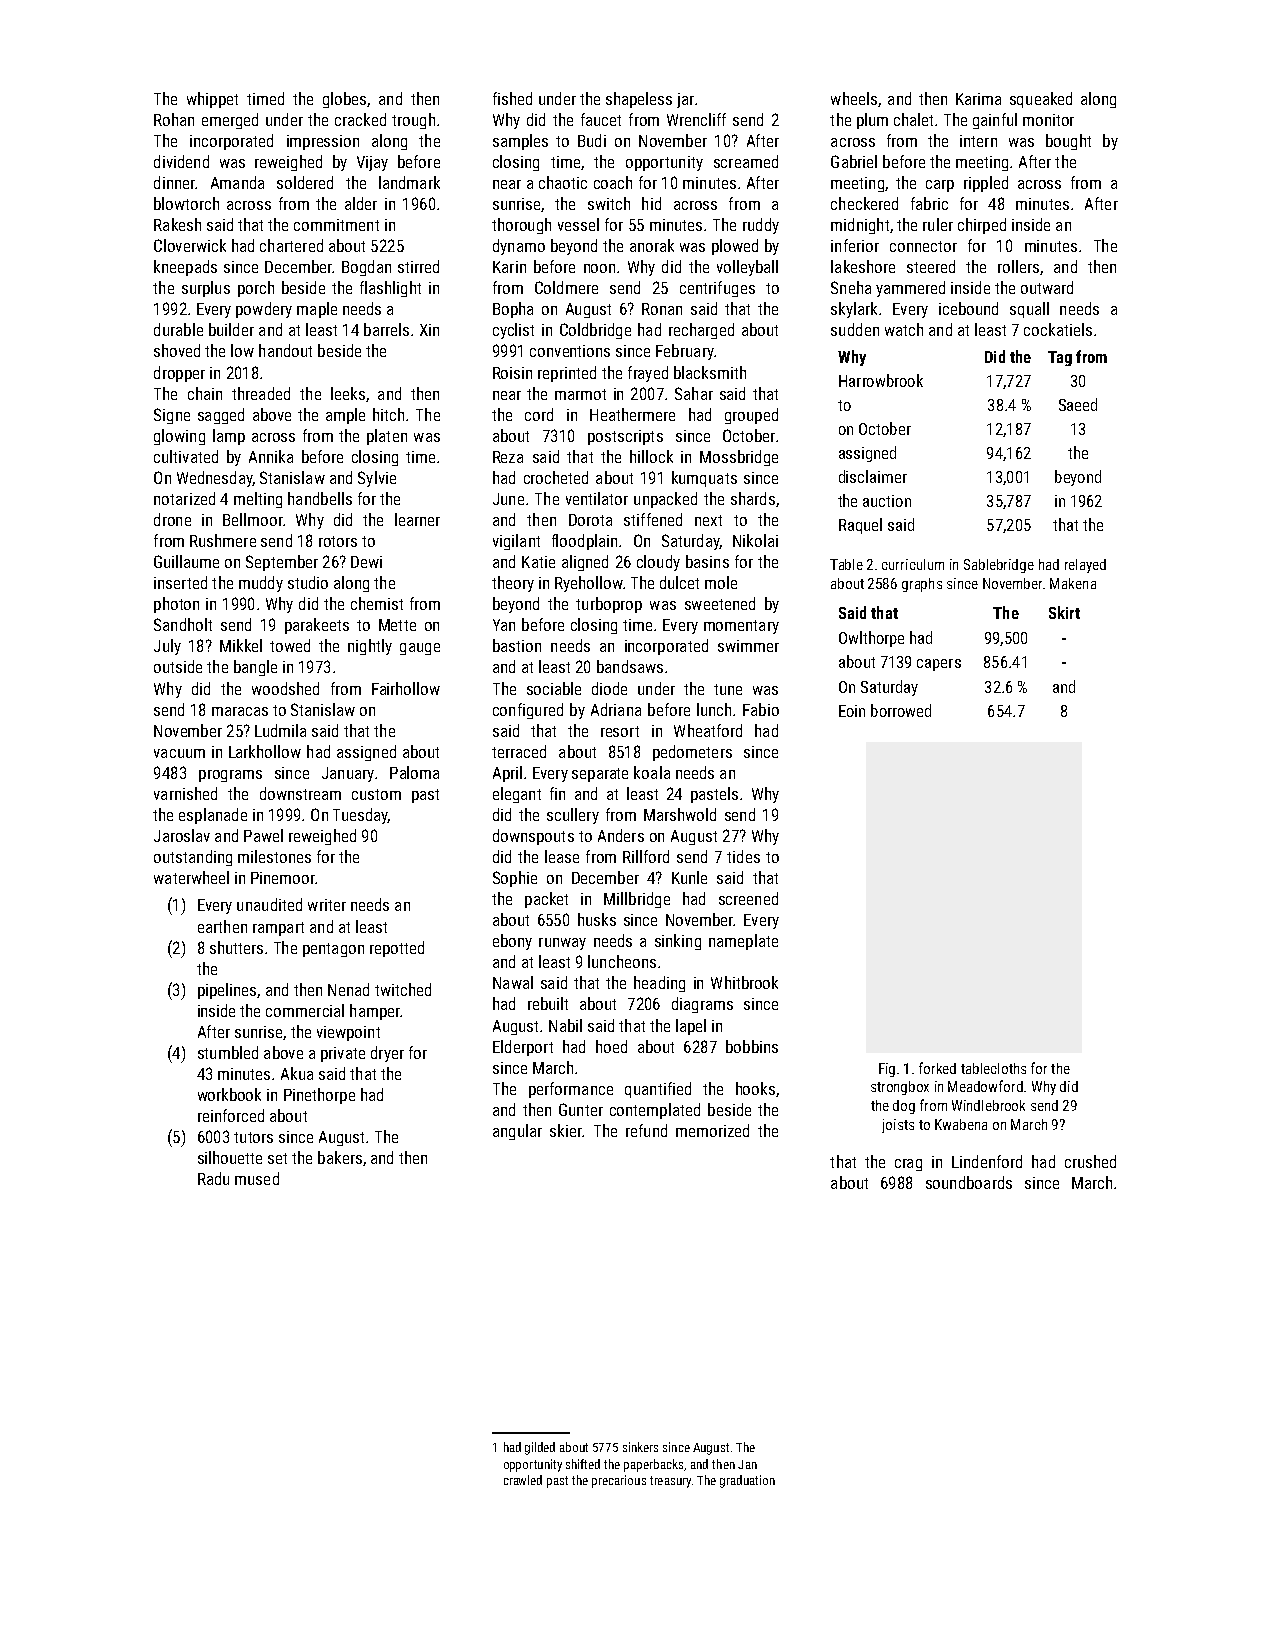 This page has width=1271, height=1644. What do you see at coordinates (659, 984) in the page?
I see `heading` at bounding box center [659, 984].
